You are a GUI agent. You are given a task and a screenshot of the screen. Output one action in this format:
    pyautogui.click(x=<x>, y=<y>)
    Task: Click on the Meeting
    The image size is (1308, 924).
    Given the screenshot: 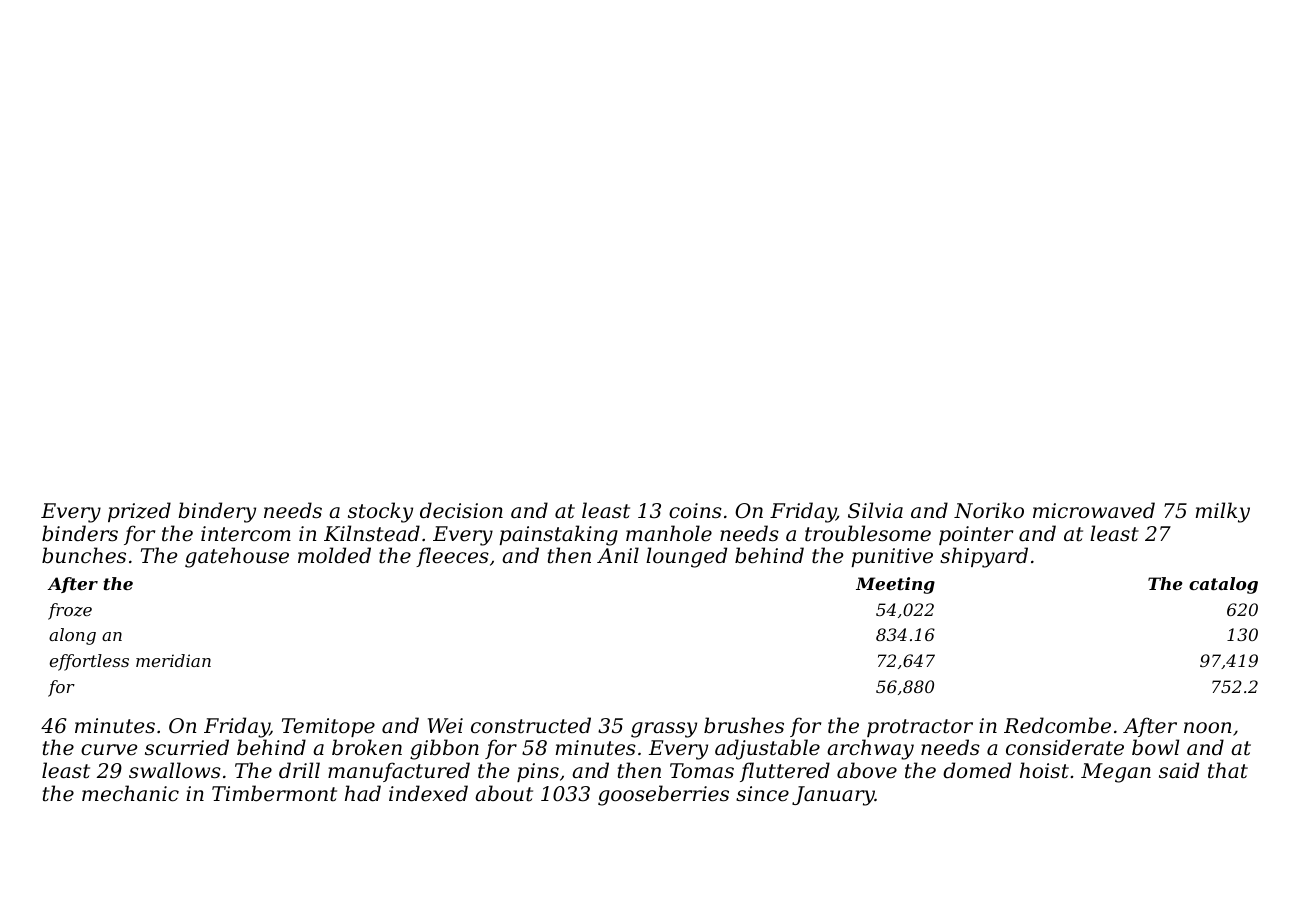 What is the action you would take?
    pyautogui.click(x=895, y=585)
